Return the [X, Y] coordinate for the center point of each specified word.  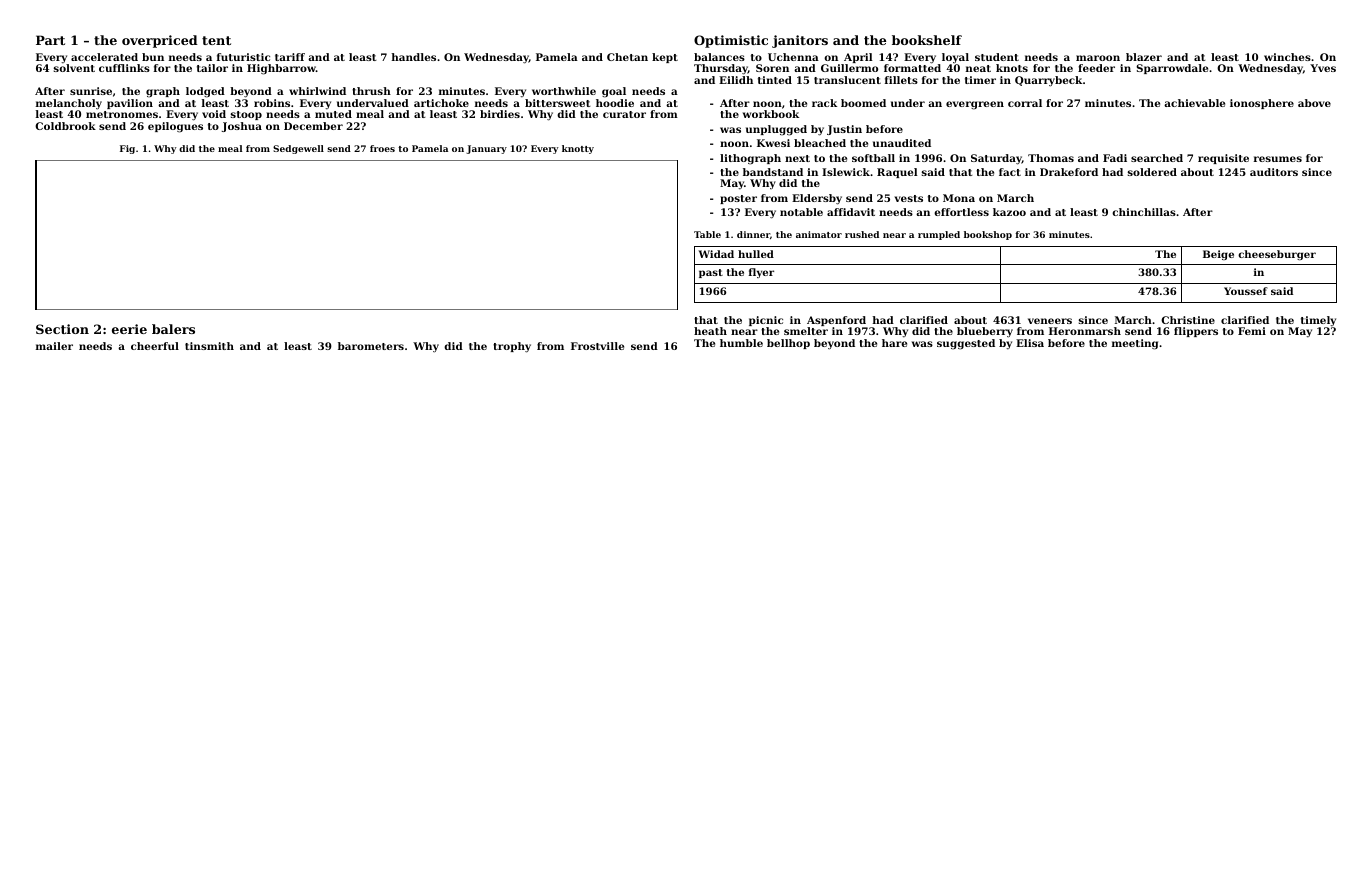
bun [153, 57]
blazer [1144, 57]
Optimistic [731, 41]
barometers [371, 346]
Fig [127, 149]
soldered [1152, 172]
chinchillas [1144, 212]
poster [738, 199]
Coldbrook [65, 126]
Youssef [1246, 291]
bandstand [773, 172]
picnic [766, 321]
